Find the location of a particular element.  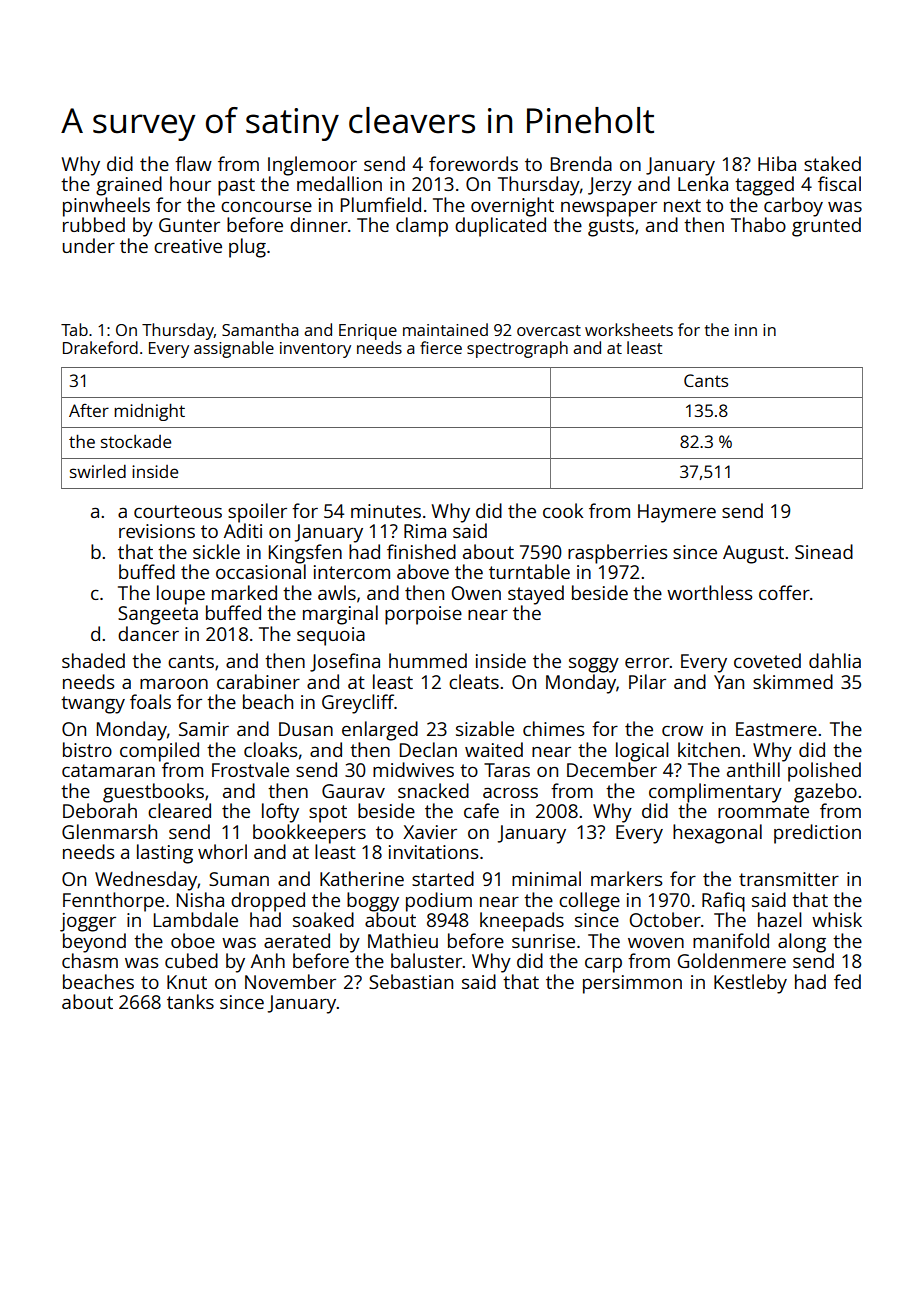

December is located at coordinates (612, 769).
